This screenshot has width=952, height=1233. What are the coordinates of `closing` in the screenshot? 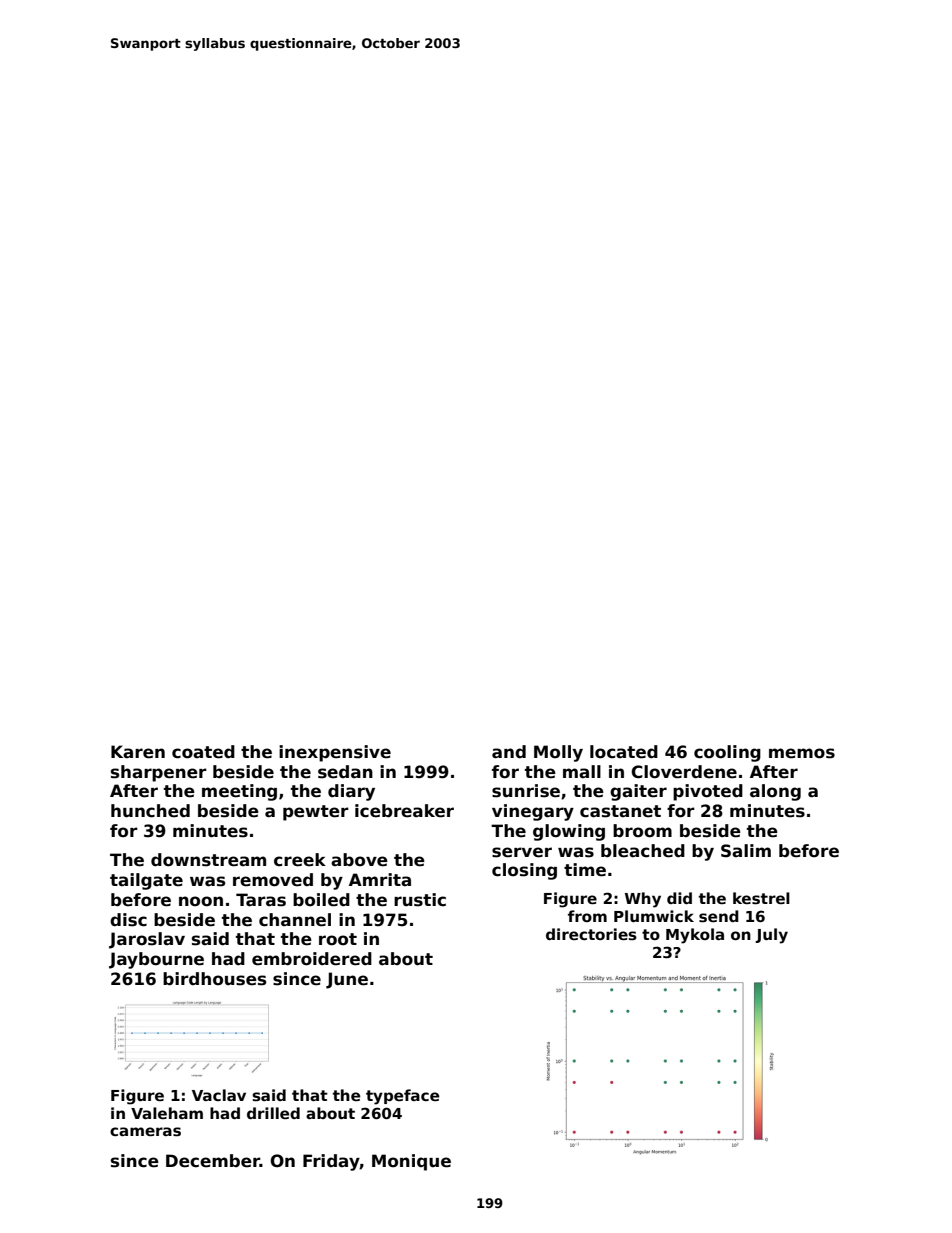 It's located at (524, 871).
